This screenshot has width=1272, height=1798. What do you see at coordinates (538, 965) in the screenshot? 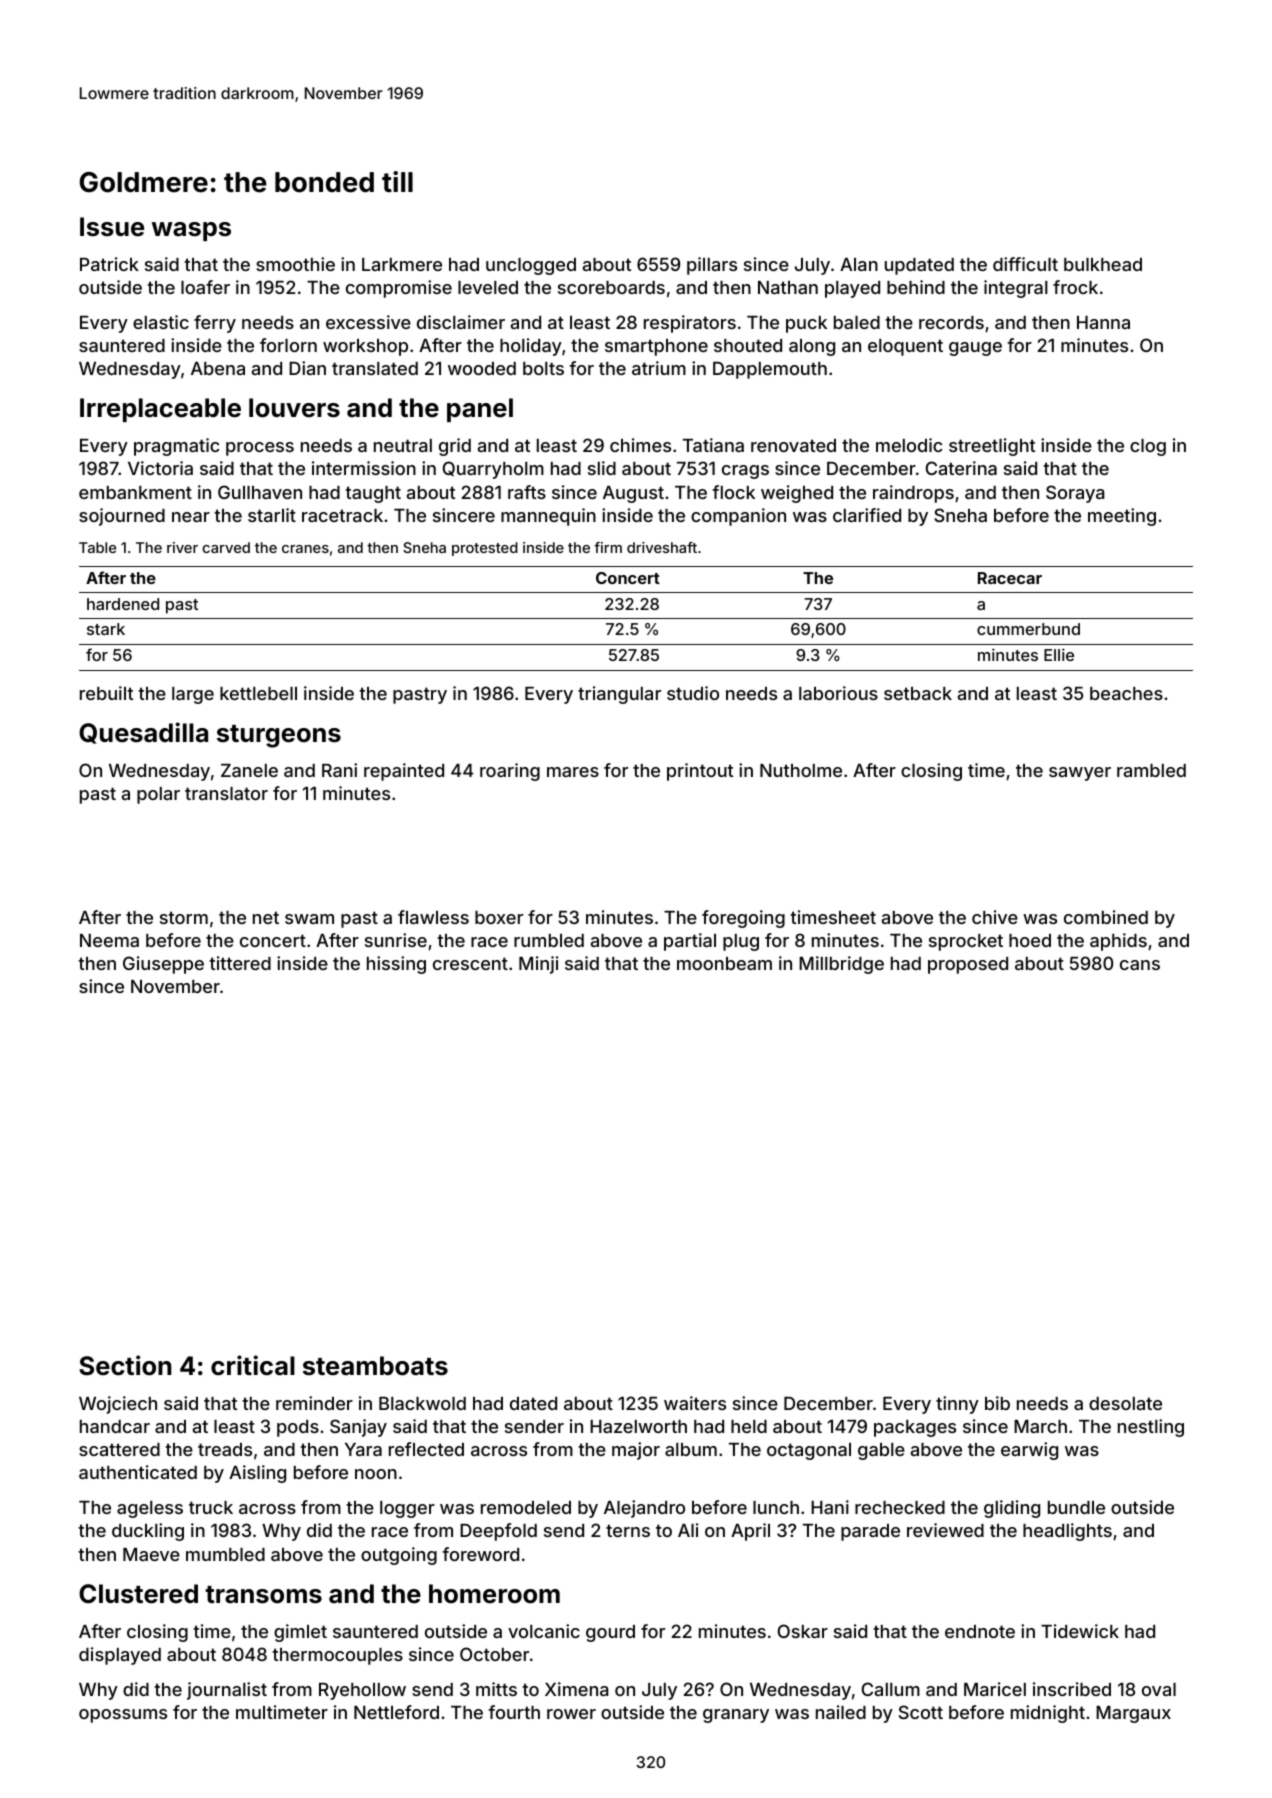
I see `Minji` at bounding box center [538, 965].
